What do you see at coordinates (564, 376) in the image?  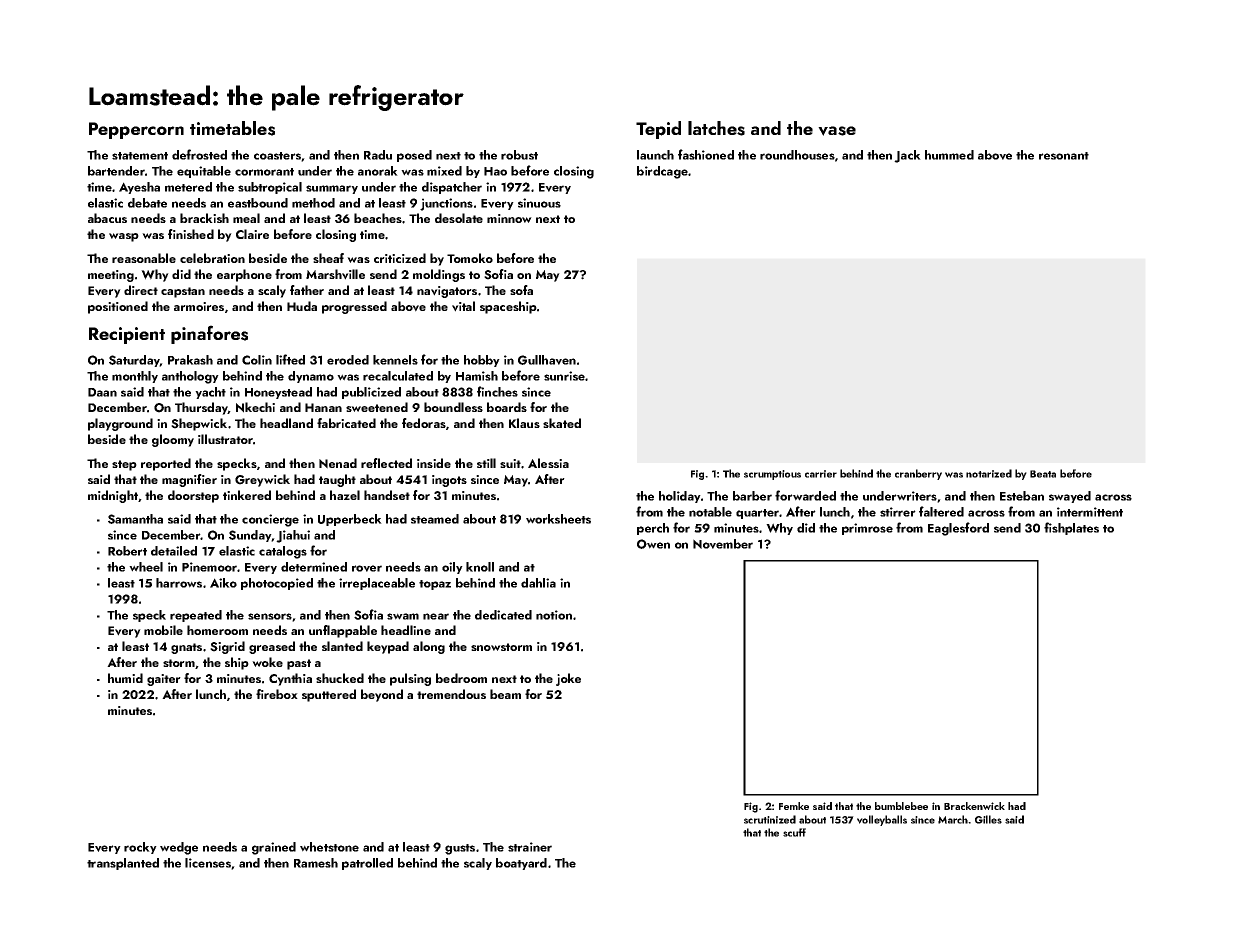 I see `sunrise` at bounding box center [564, 376].
